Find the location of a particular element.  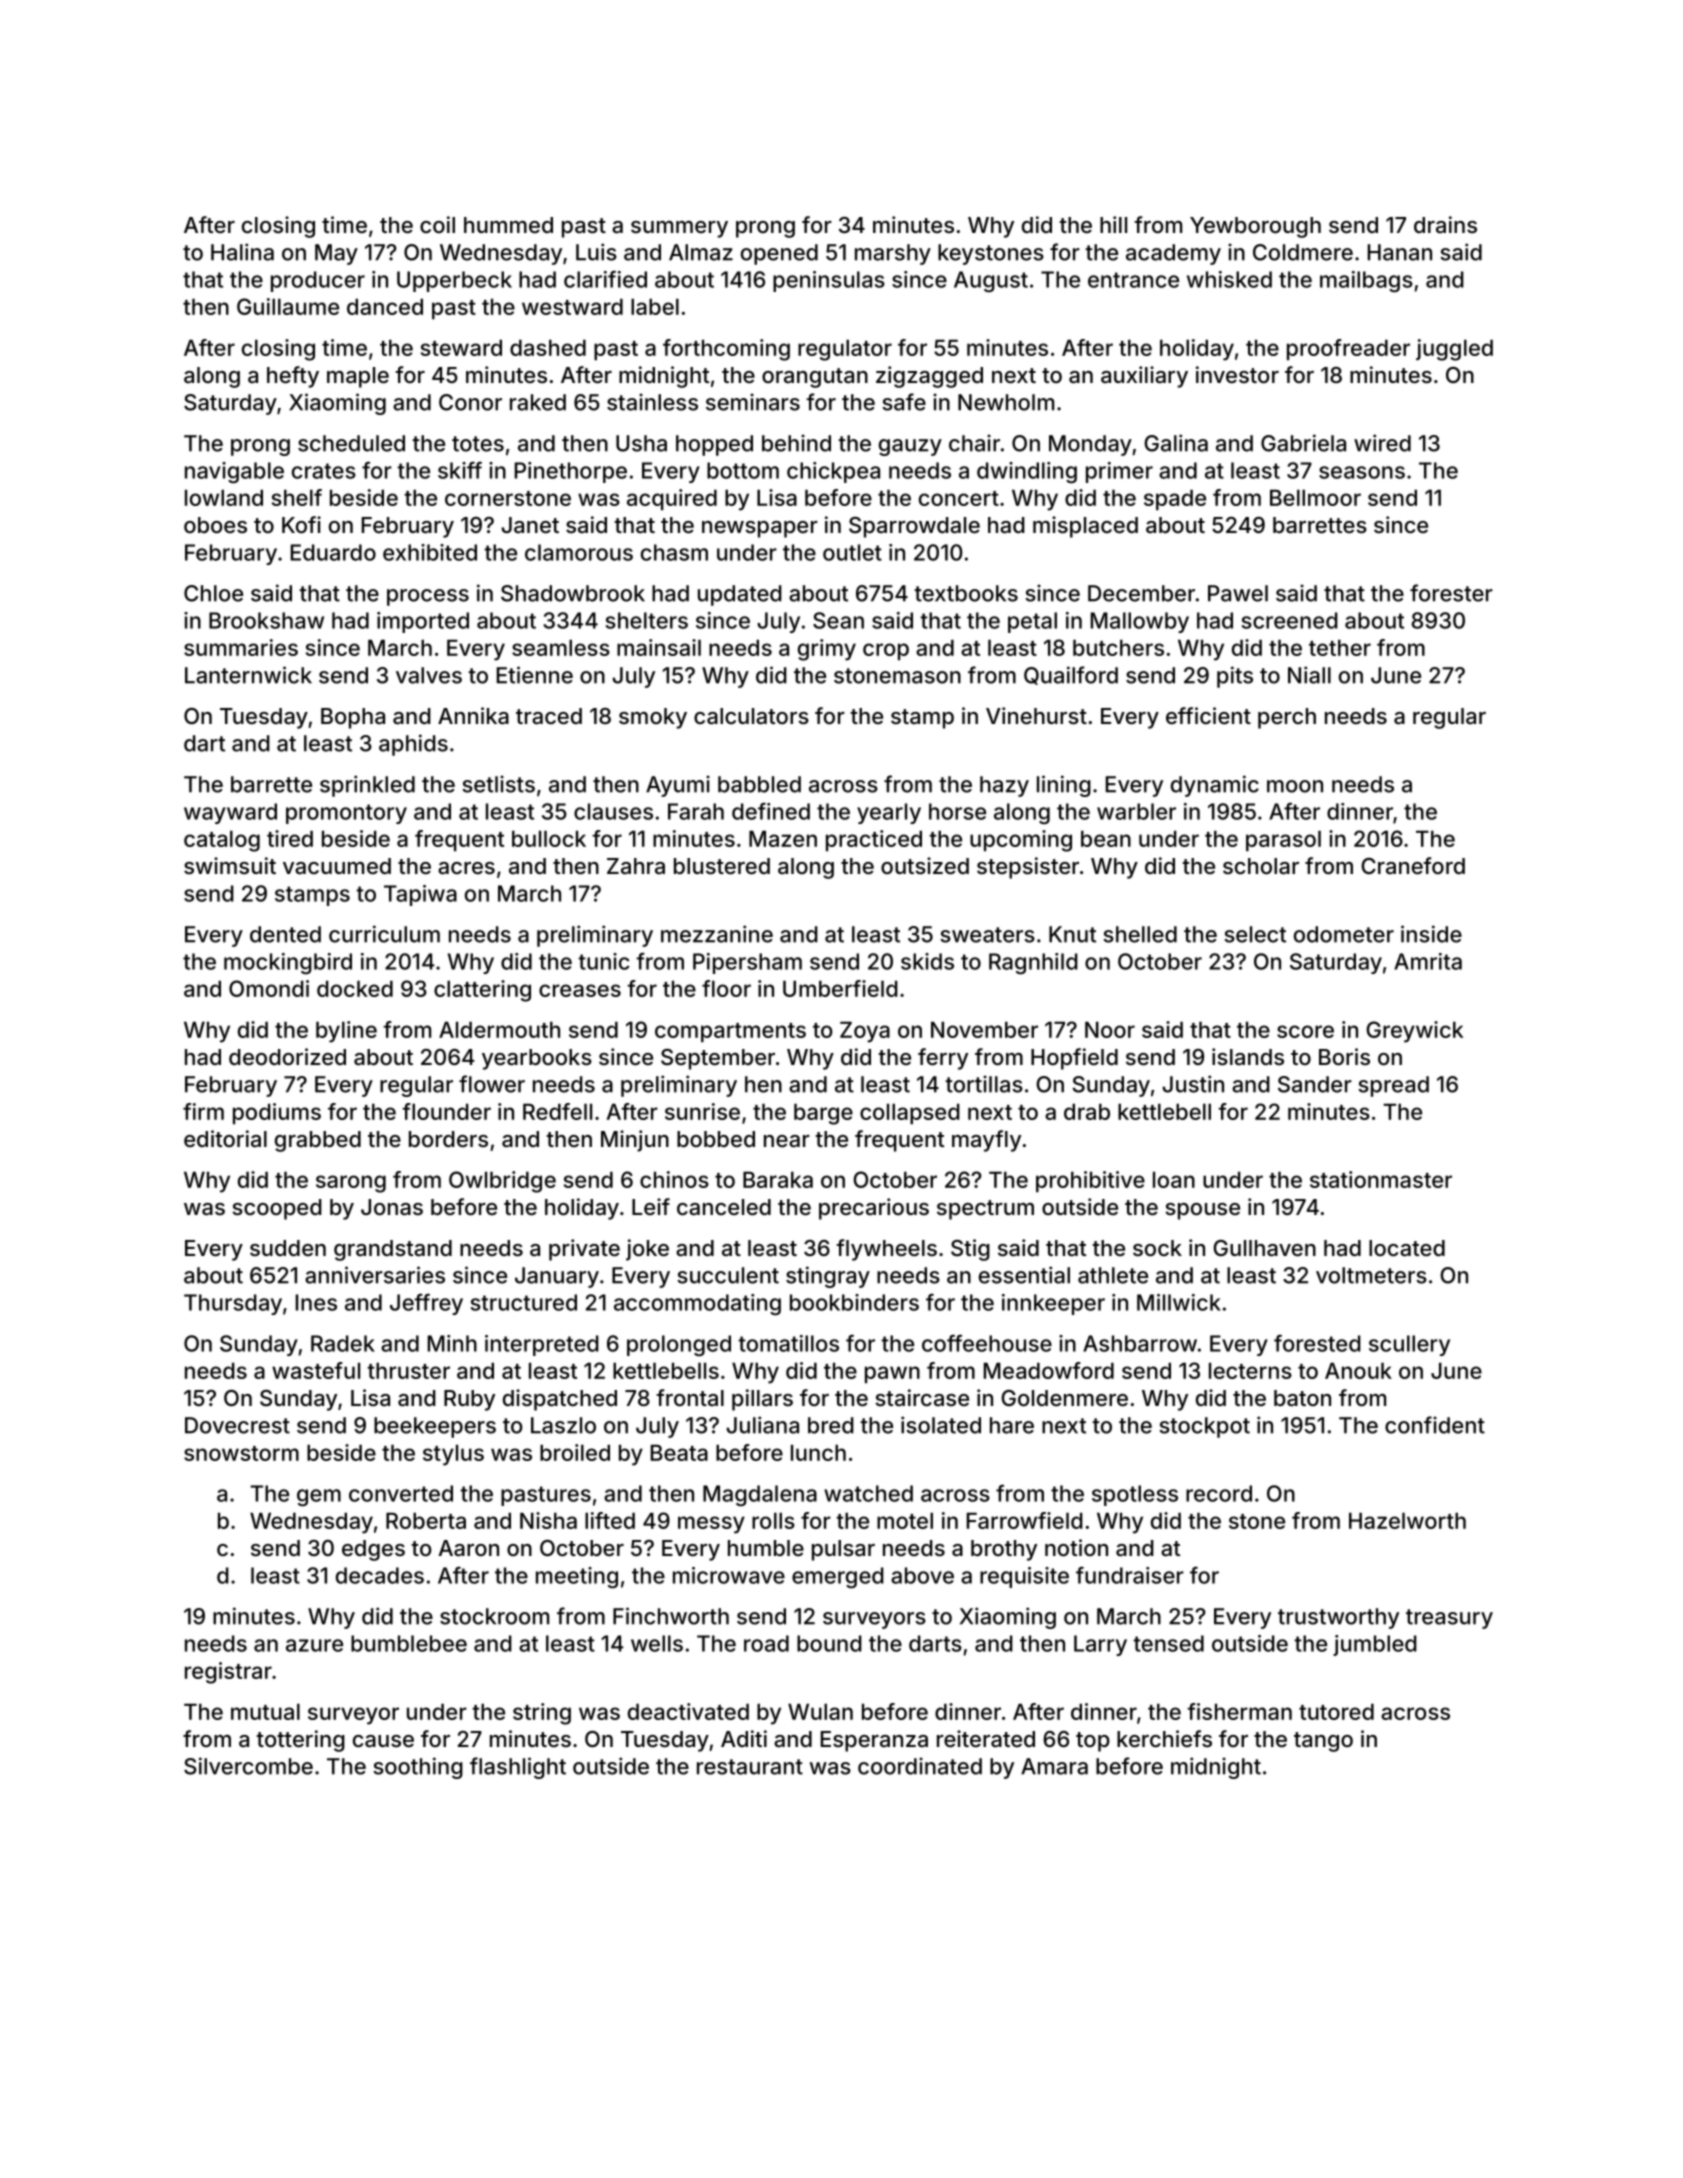

drains is located at coordinates (1445, 224).
